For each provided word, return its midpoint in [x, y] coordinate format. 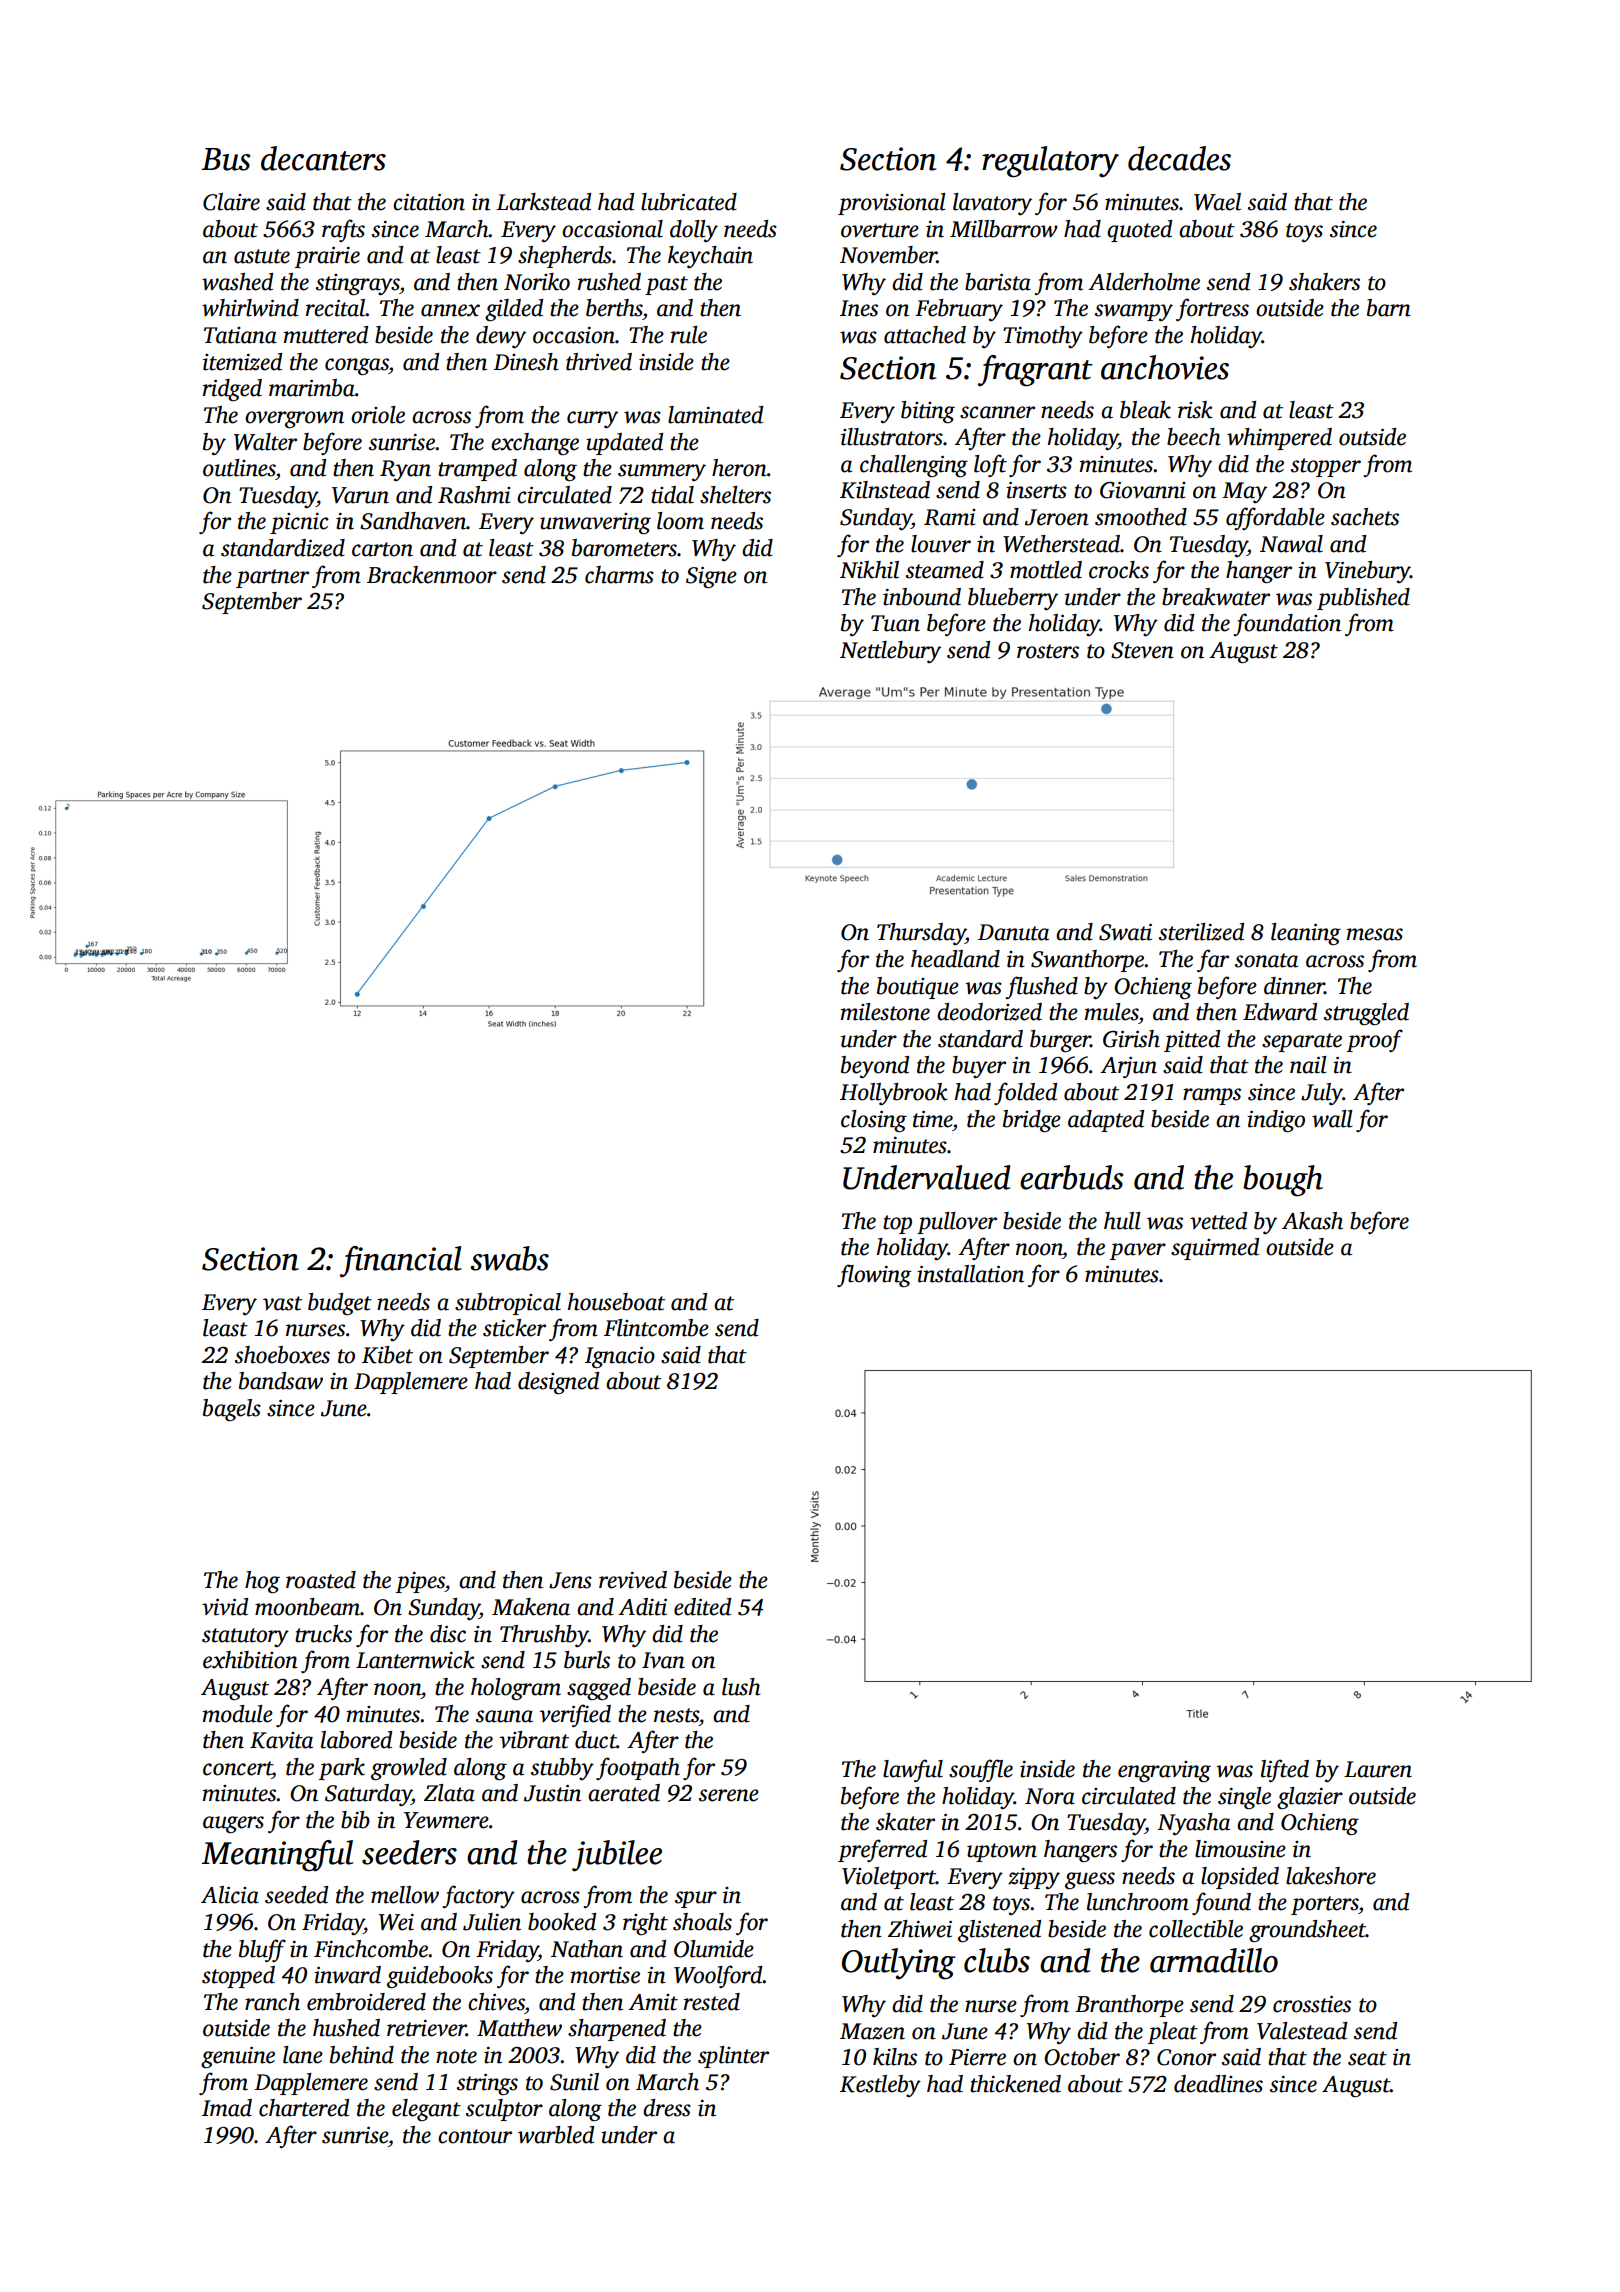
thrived [599, 362]
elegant [426, 2110]
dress [667, 2108]
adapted [1106, 1121]
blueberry [1013, 599]
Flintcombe [656, 1328]
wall [1332, 1119]
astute [262, 256]
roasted [321, 1580]
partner [272, 578]
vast [282, 1303]
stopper [1326, 467]
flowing [874, 1276]
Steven [1142, 650]
